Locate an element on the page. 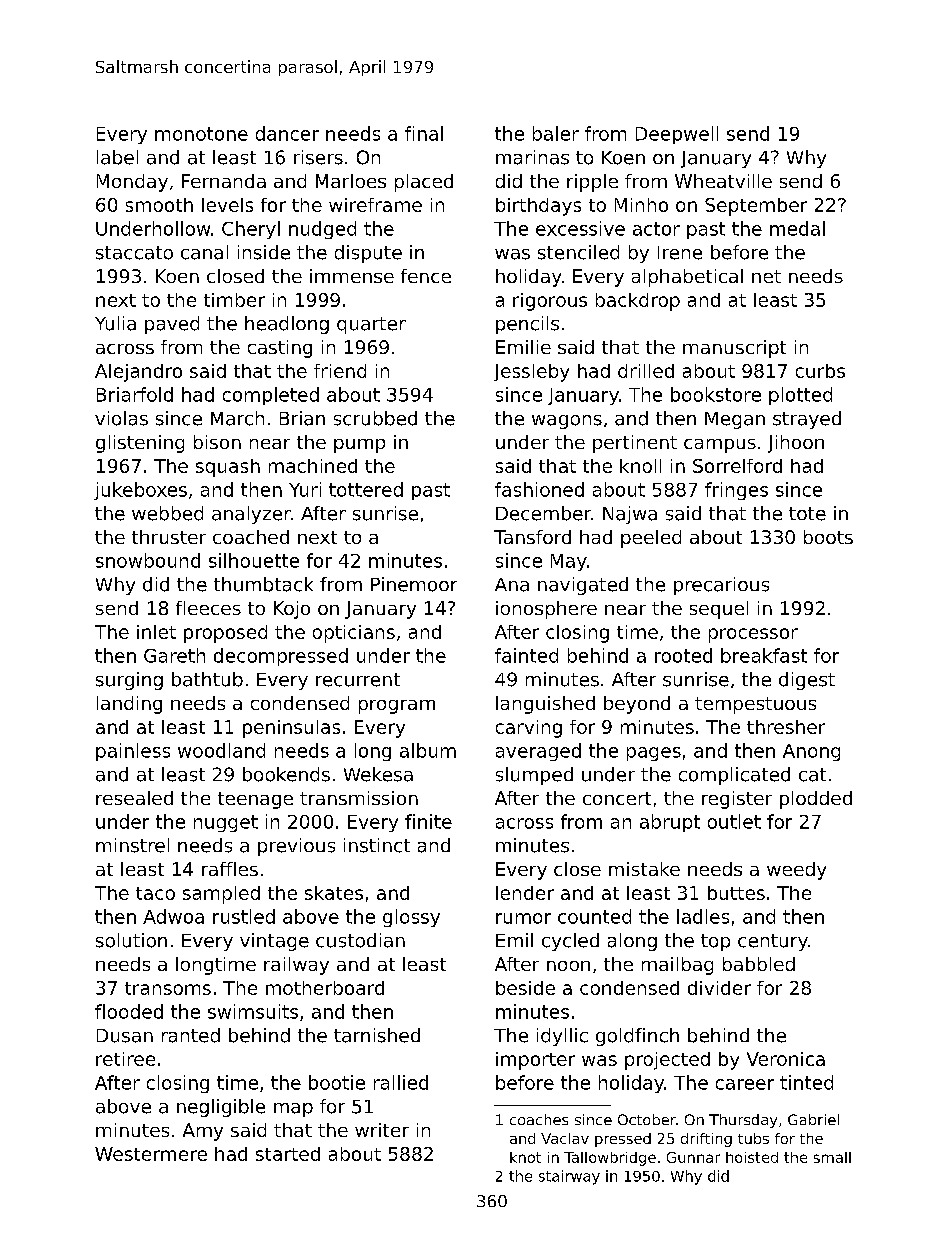  Westermere is located at coordinates (151, 1154).
